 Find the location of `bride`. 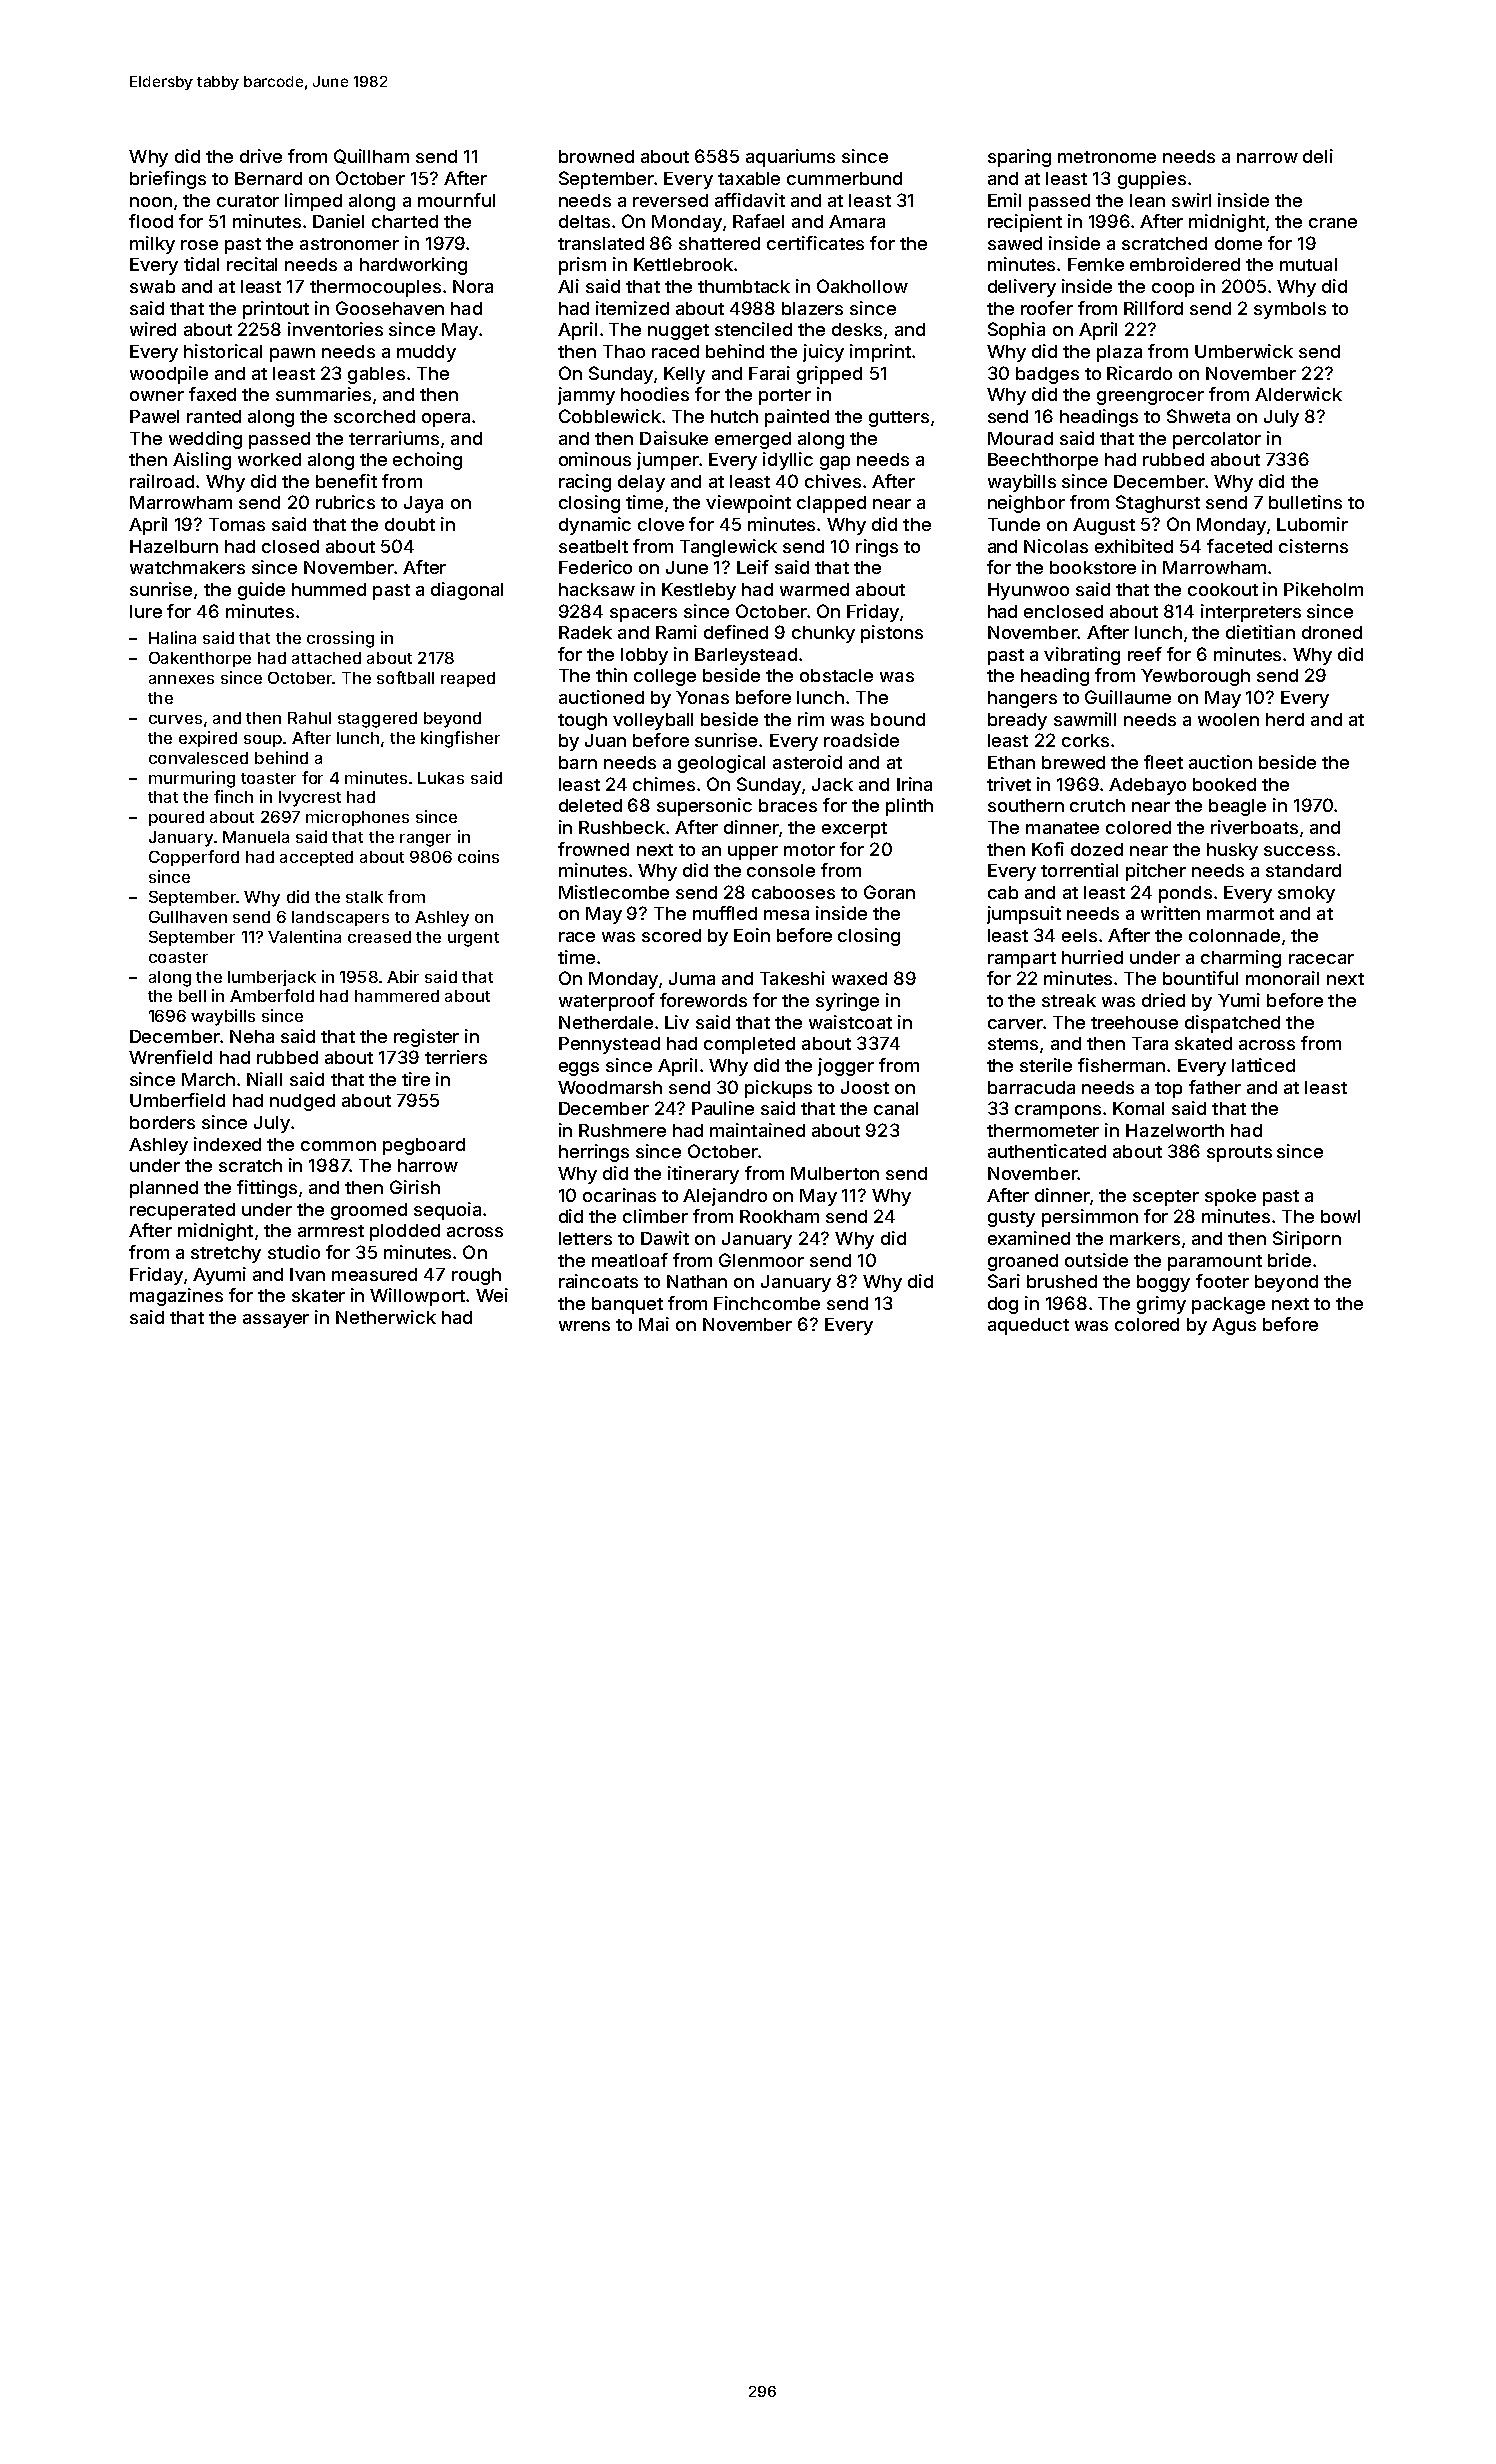

bride is located at coordinates (1289, 1260).
